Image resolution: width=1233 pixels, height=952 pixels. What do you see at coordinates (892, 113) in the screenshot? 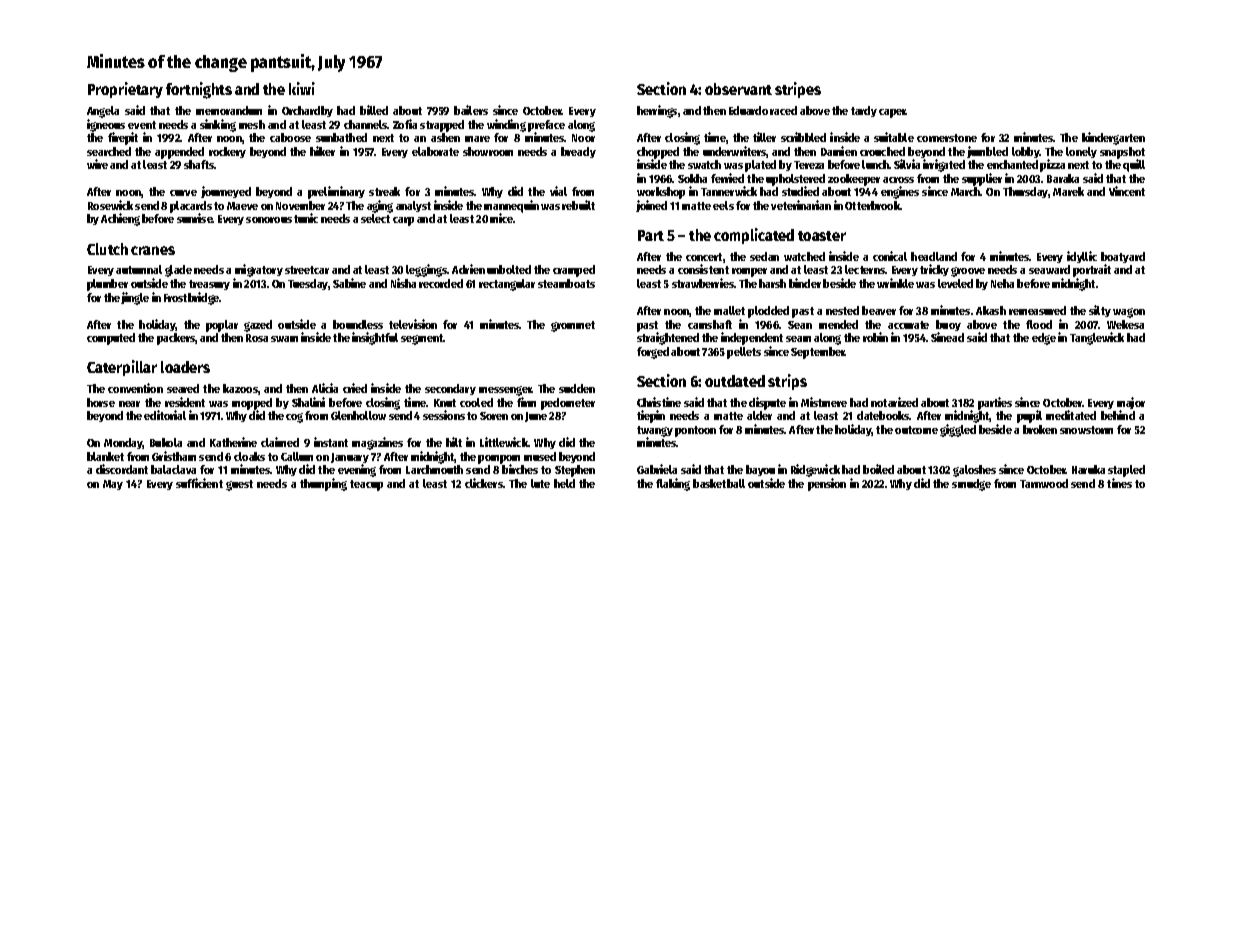
I see `caper` at bounding box center [892, 113].
